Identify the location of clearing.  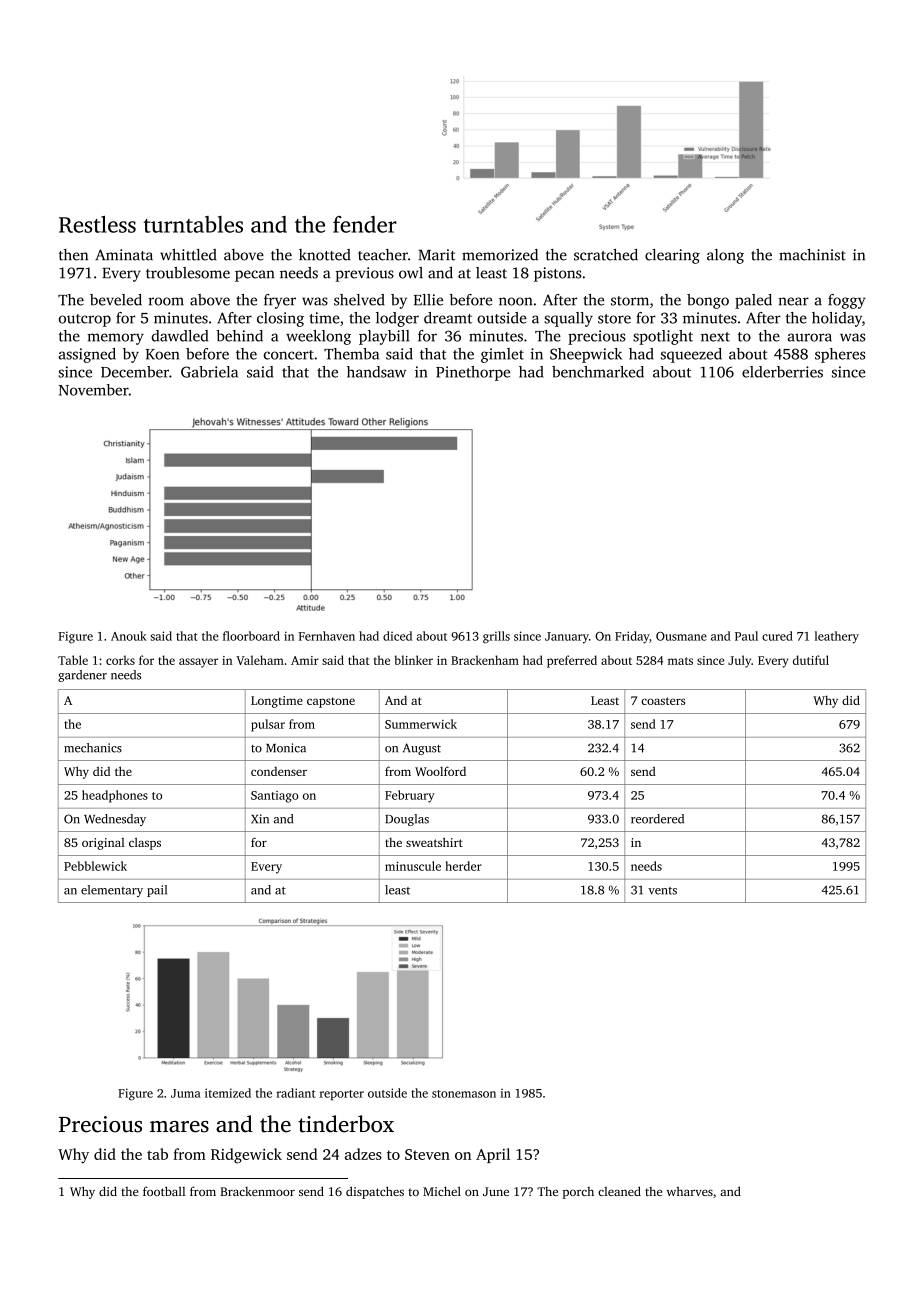
(672, 256).
